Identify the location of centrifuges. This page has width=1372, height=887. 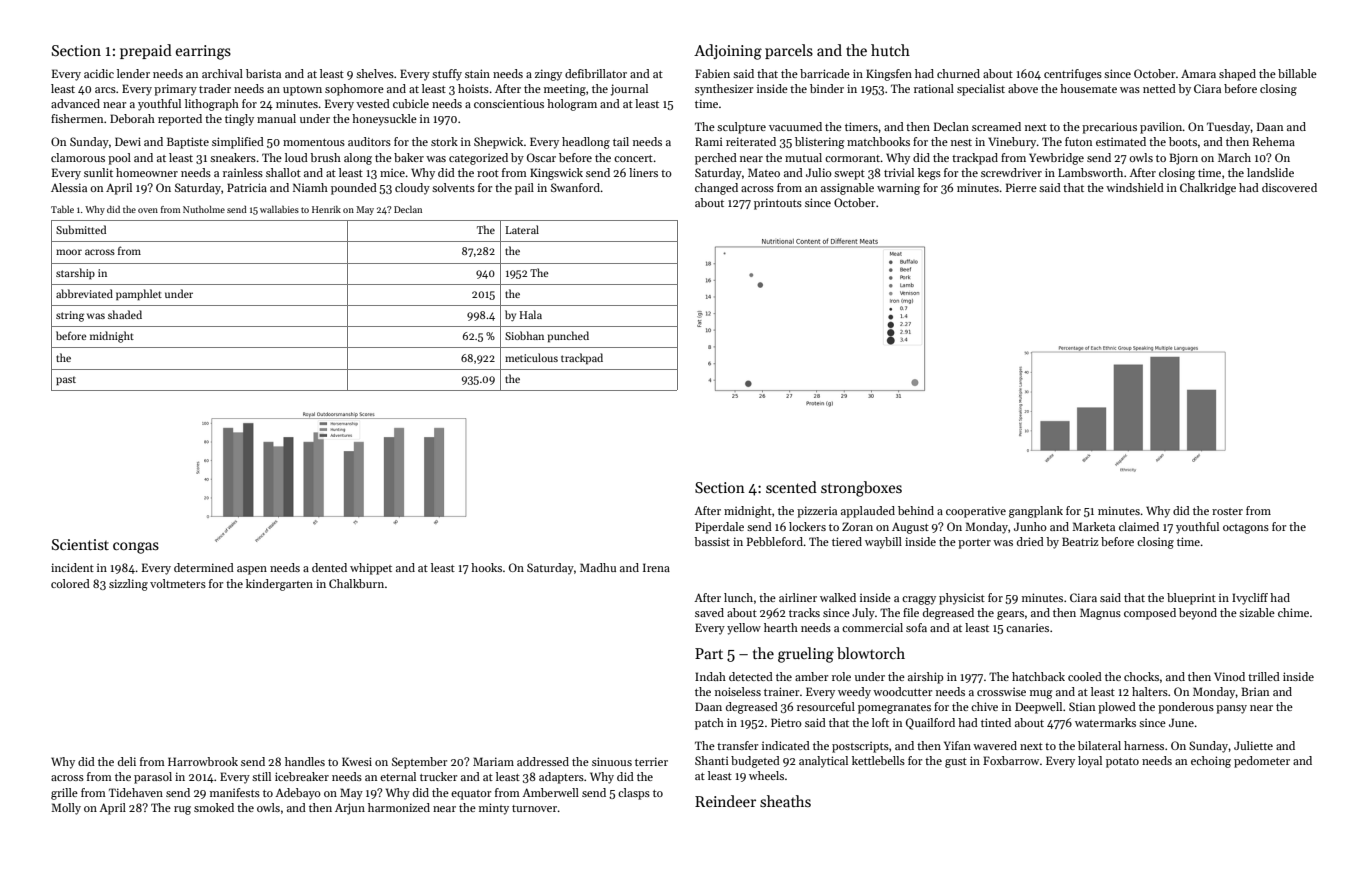
(1073, 75).
